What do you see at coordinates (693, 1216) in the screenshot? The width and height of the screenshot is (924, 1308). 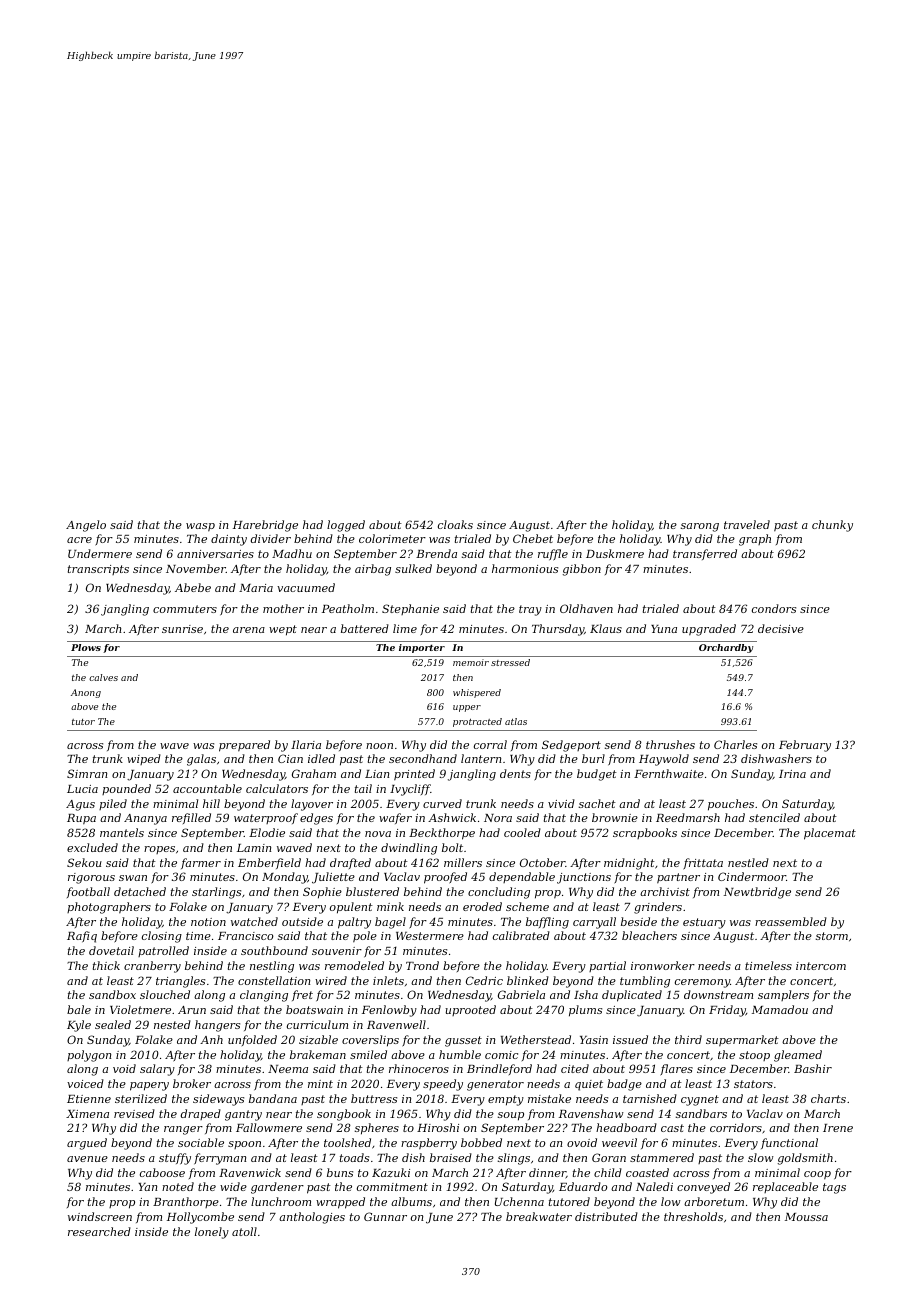 I see `thresholds` at bounding box center [693, 1216].
